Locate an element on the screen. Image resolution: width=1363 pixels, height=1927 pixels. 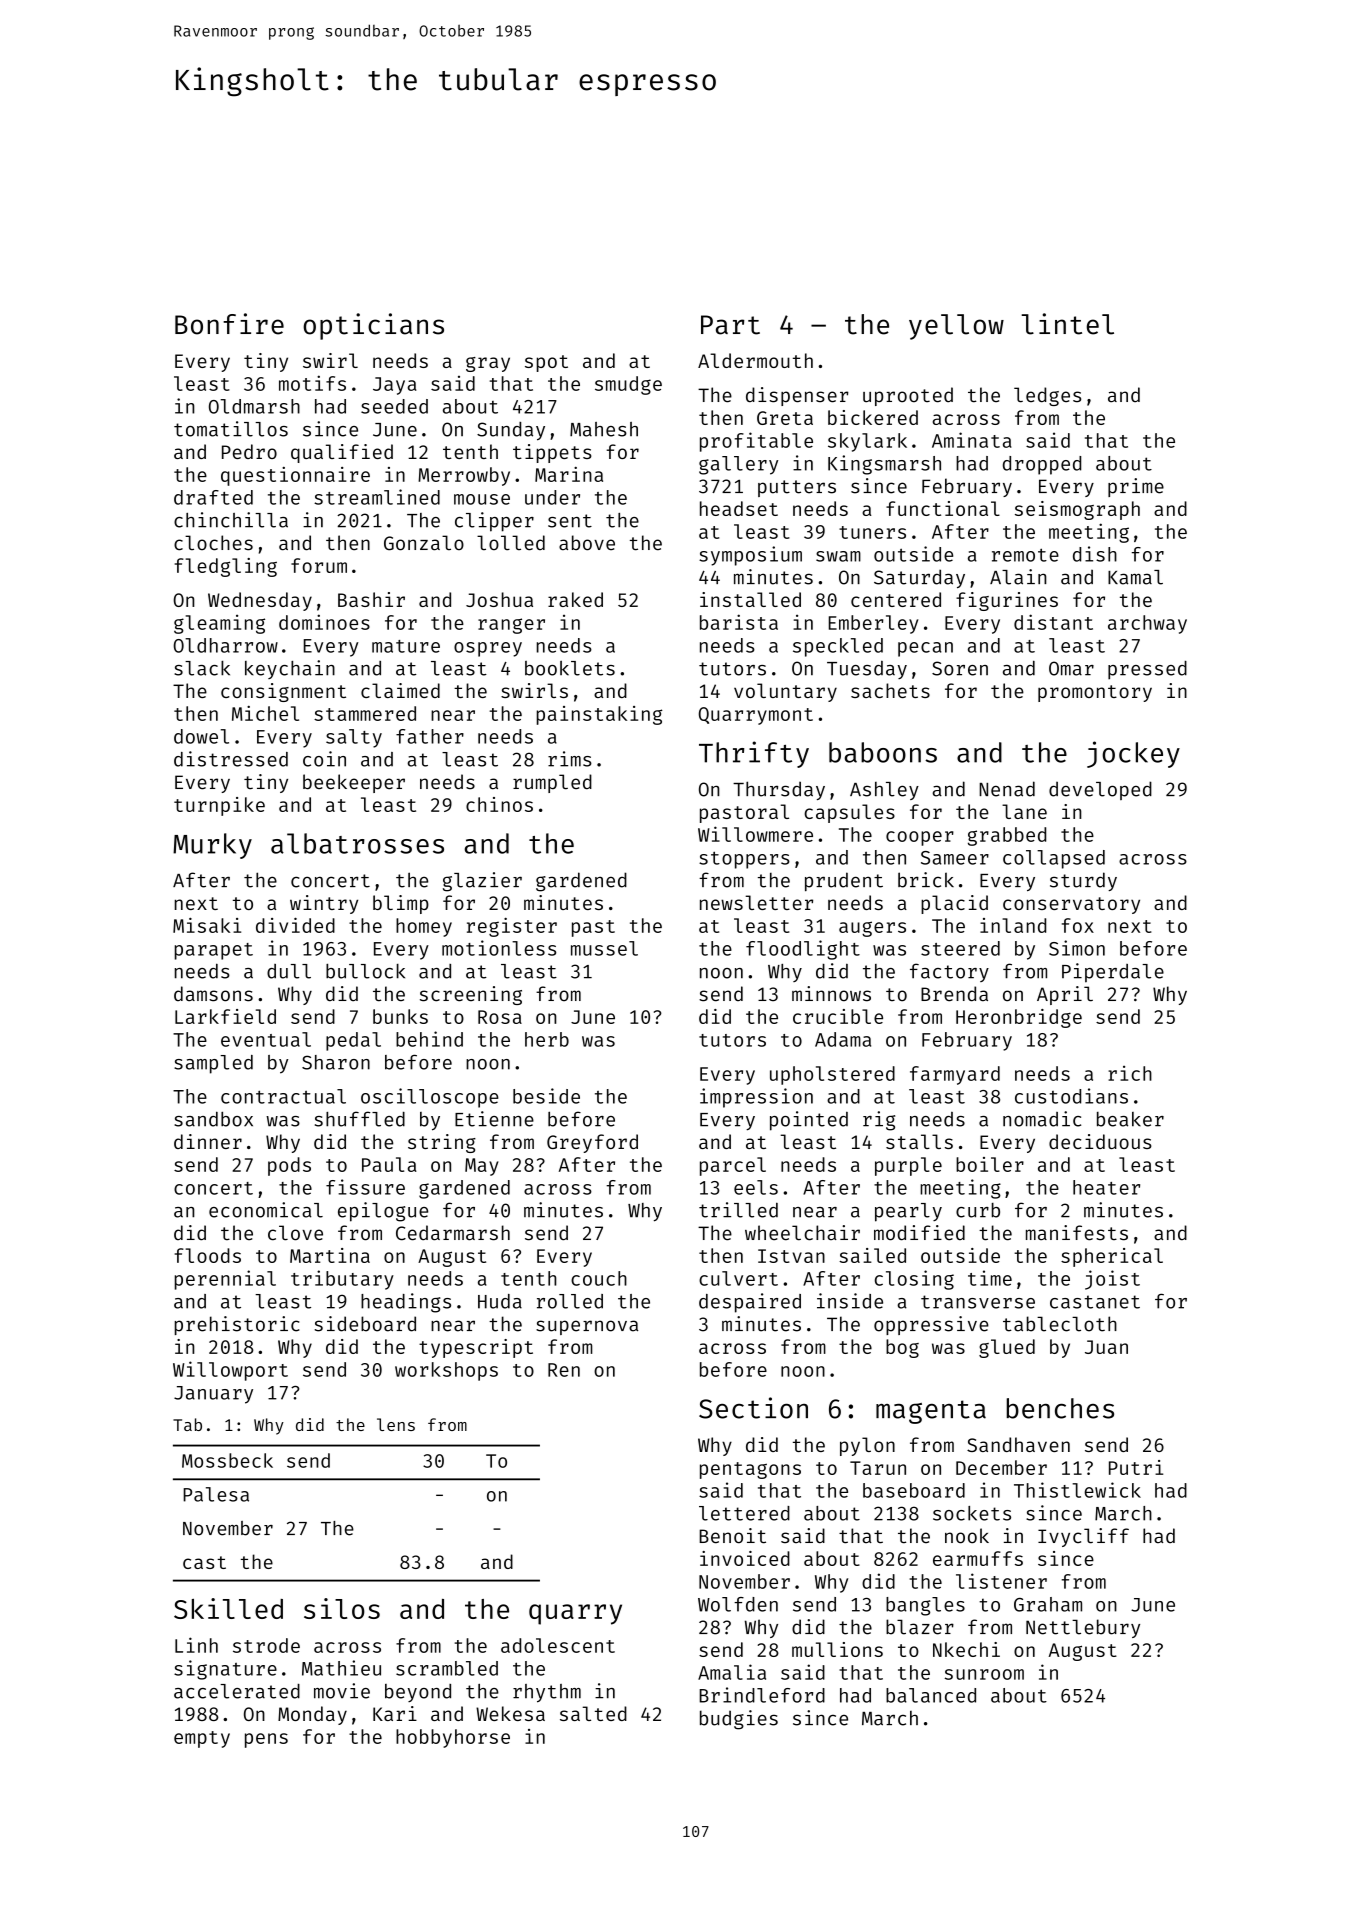
Bonfire is located at coordinates (229, 324).
